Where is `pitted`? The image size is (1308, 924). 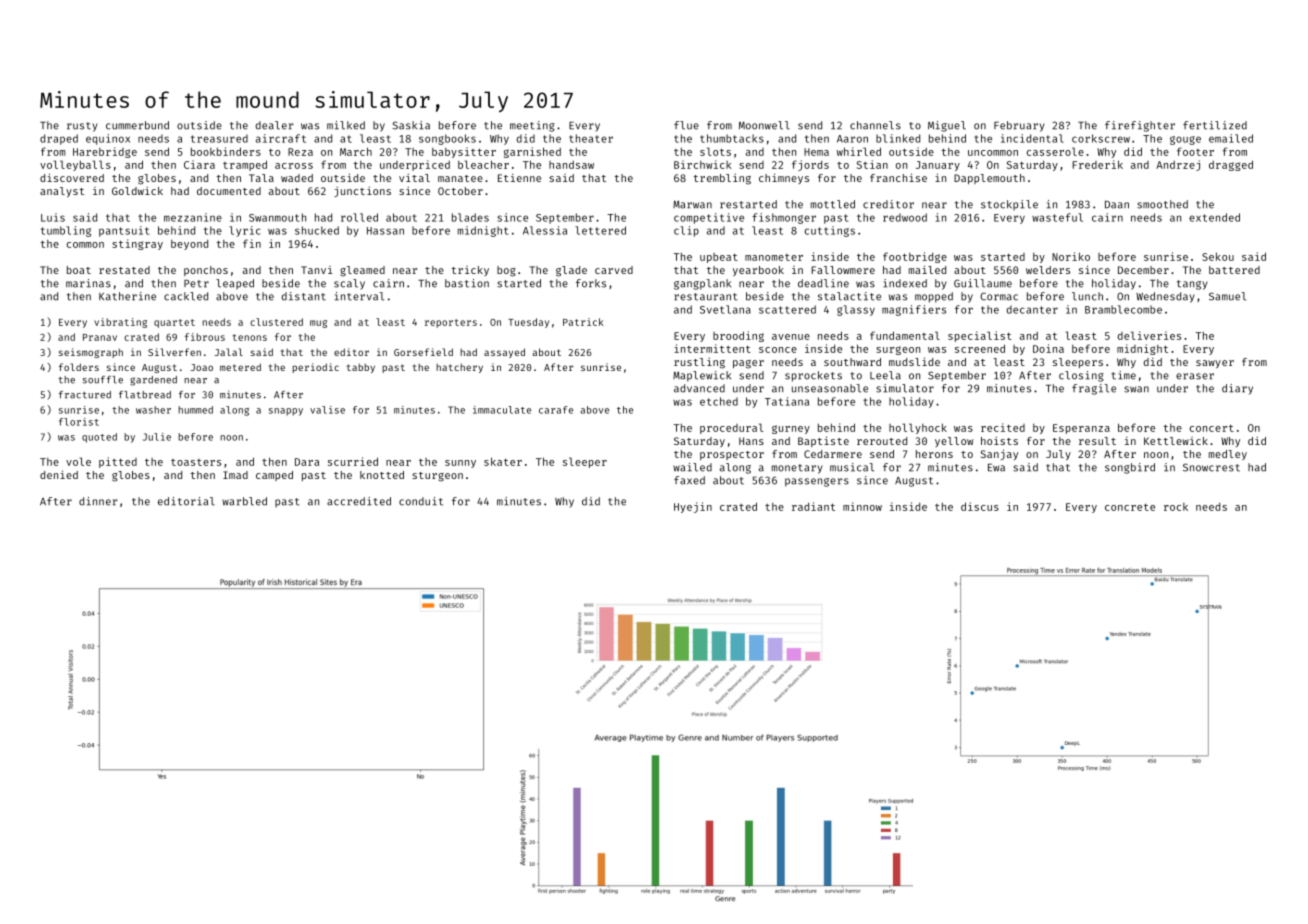 pitted is located at coordinates (118, 462).
